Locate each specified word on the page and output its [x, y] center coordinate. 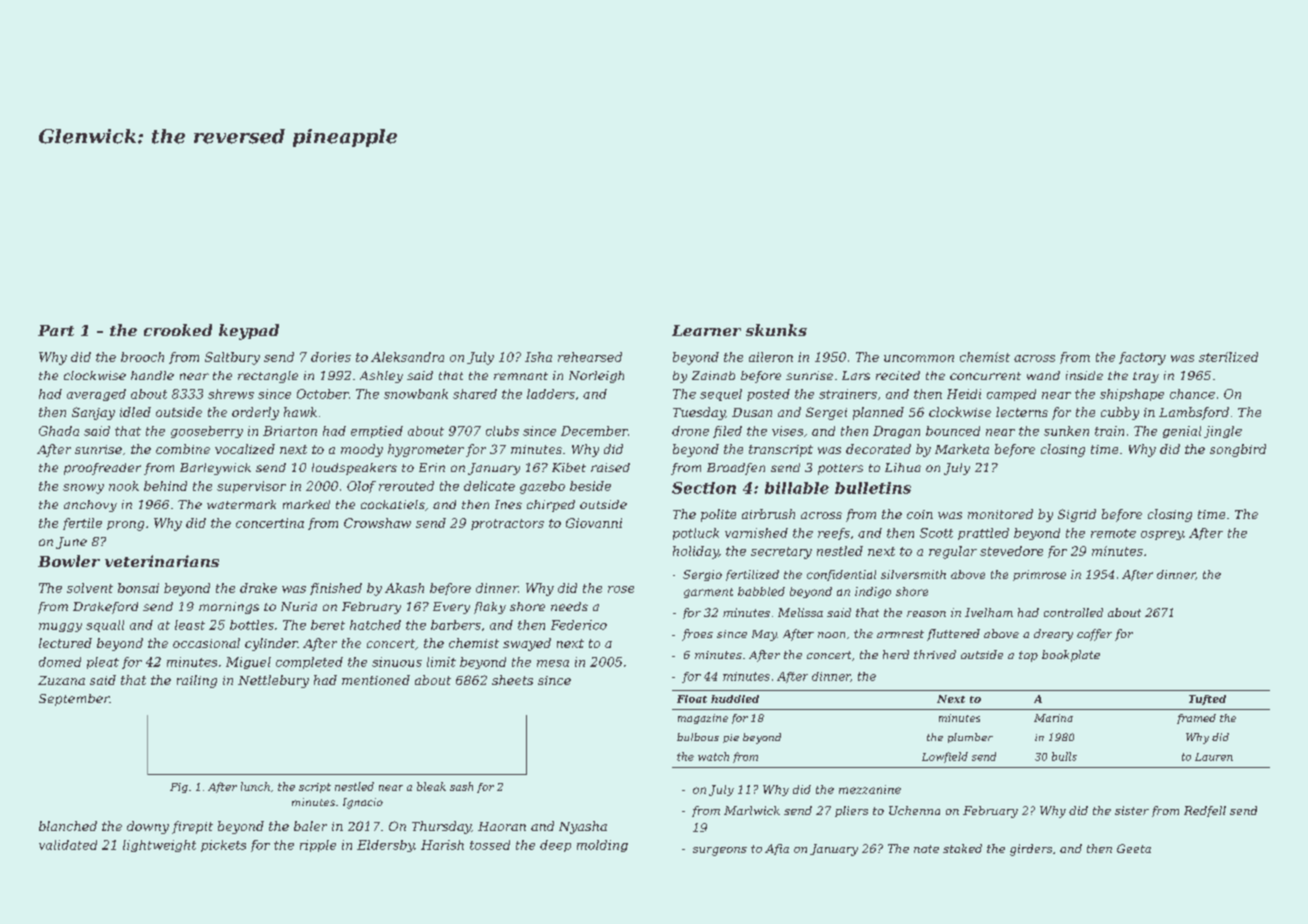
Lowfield [945, 757]
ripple [318, 846]
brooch [142, 357]
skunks [776, 330]
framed [1196, 719]
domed [60, 662]
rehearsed [590, 357]
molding [602, 846]
